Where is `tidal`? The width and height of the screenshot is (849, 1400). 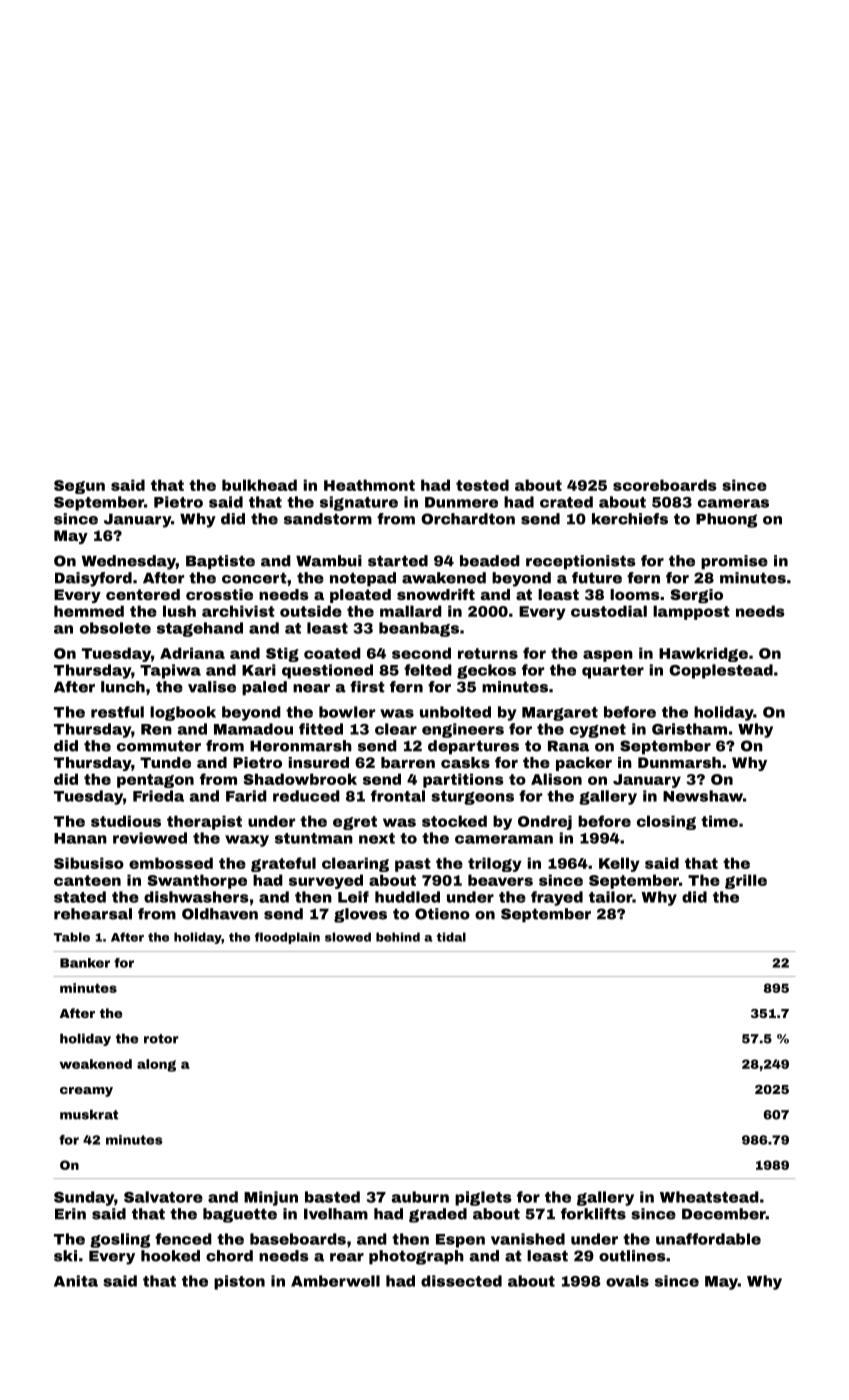
tidal is located at coordinates (451, 937).
